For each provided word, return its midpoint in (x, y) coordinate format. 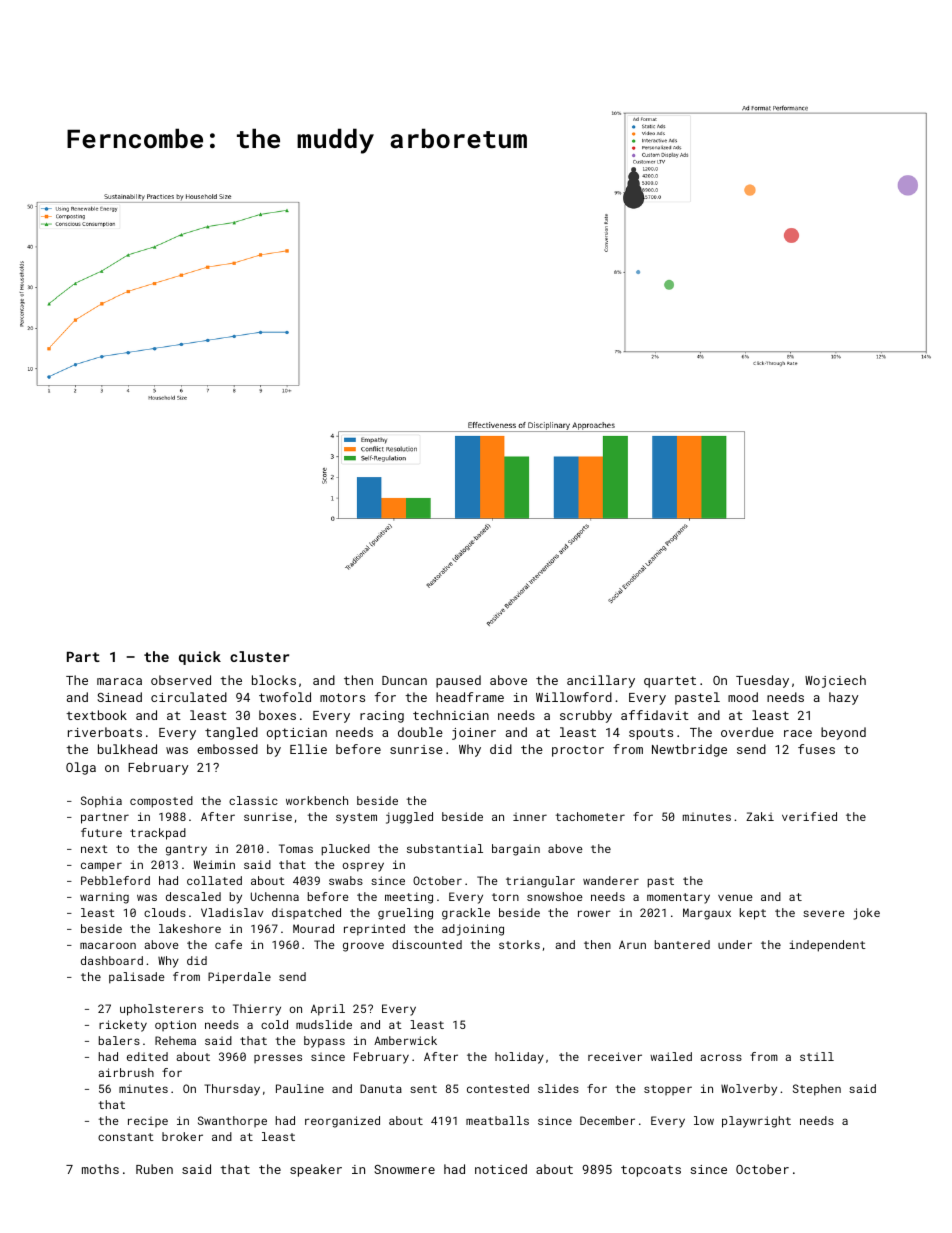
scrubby (586, 716)
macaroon (108, 945)
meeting (409, 898)
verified (809, 816)
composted (161, 802)
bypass (324, 1042)
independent (827, 946)
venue (735, 897)
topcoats (651, 1171)
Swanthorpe (232, 1121)
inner (530, 816)
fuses (816, 749)
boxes (277, 715)
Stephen (817, 1090)
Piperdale (239, 978)
